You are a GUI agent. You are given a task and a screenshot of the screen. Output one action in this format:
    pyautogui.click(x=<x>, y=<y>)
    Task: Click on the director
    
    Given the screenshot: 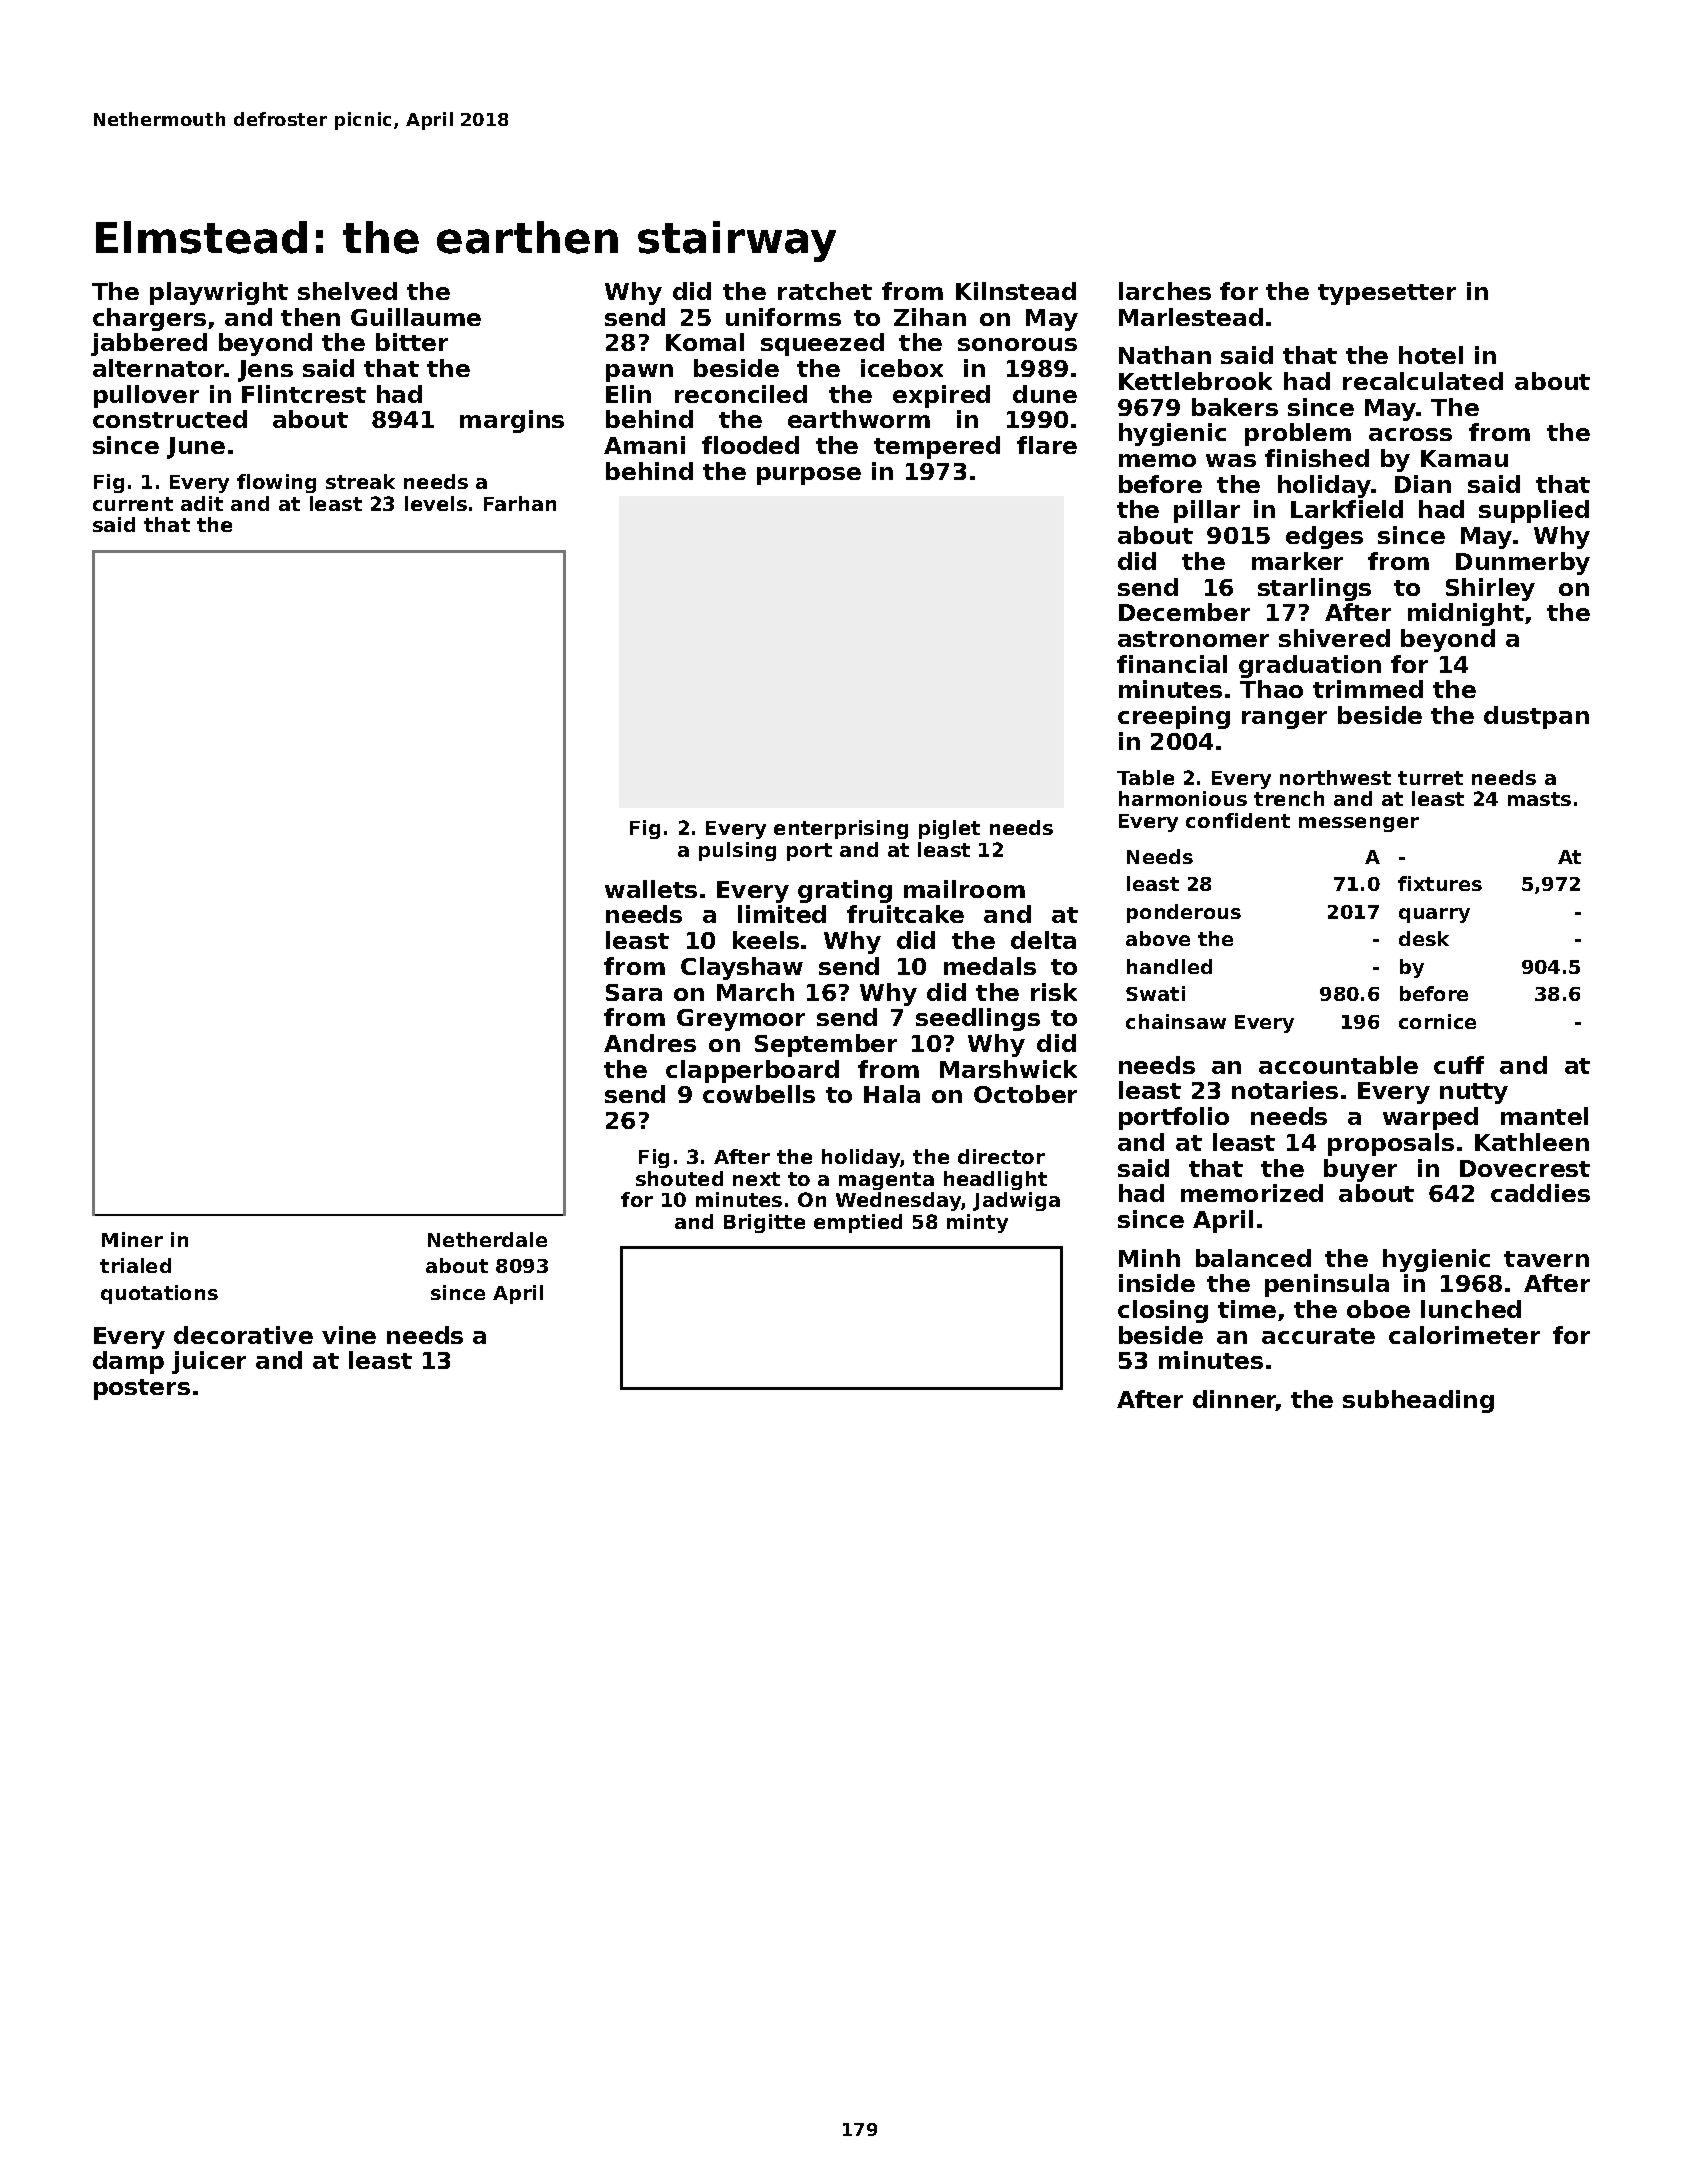 What is the action you would take?
    pyautogui.click(x=1001, y=1156)
